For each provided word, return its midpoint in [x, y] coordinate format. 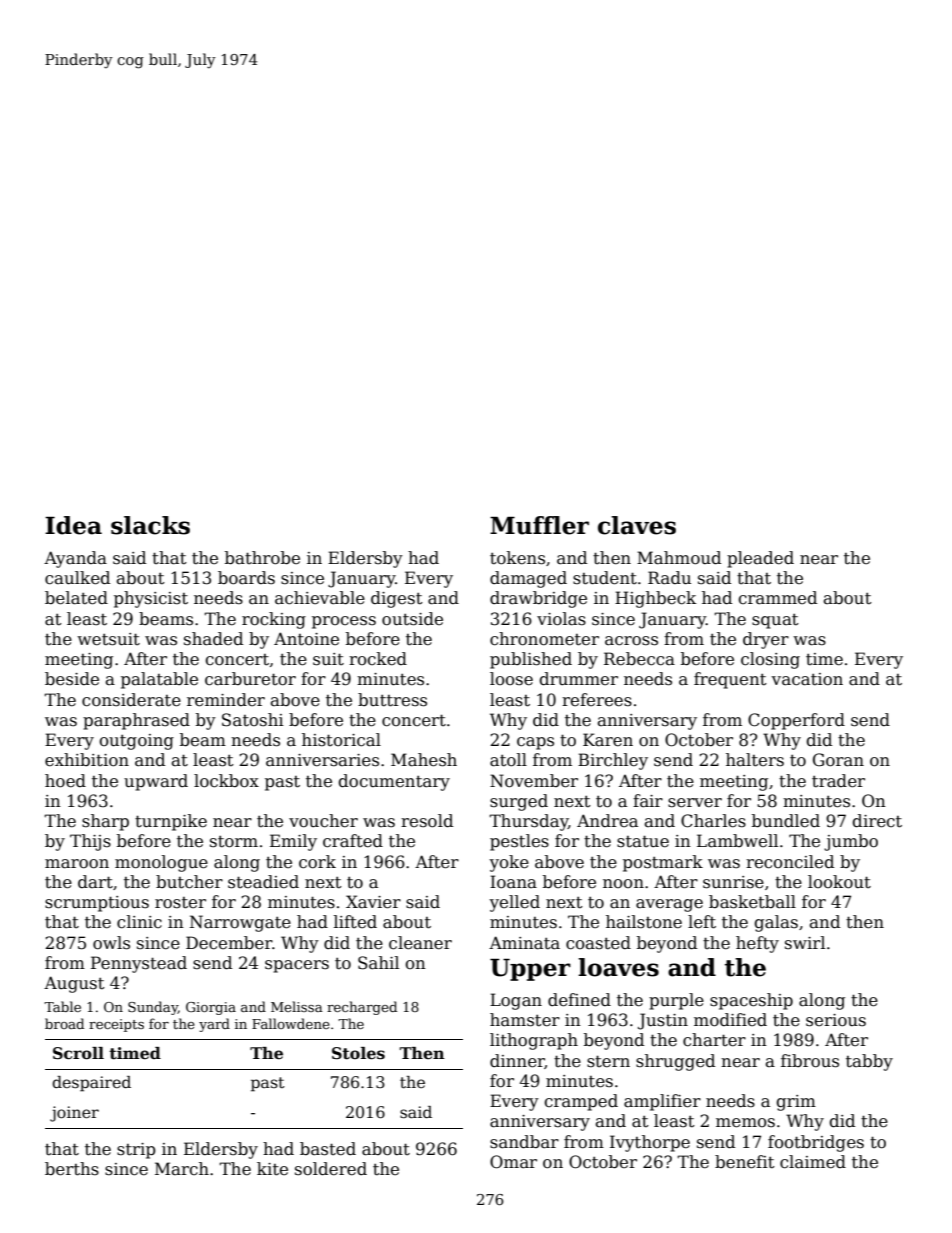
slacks [150, 525]
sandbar [524, 1142]
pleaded [760, 559]
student [605, 578]
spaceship [751, 1001]
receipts [116, 1025]
